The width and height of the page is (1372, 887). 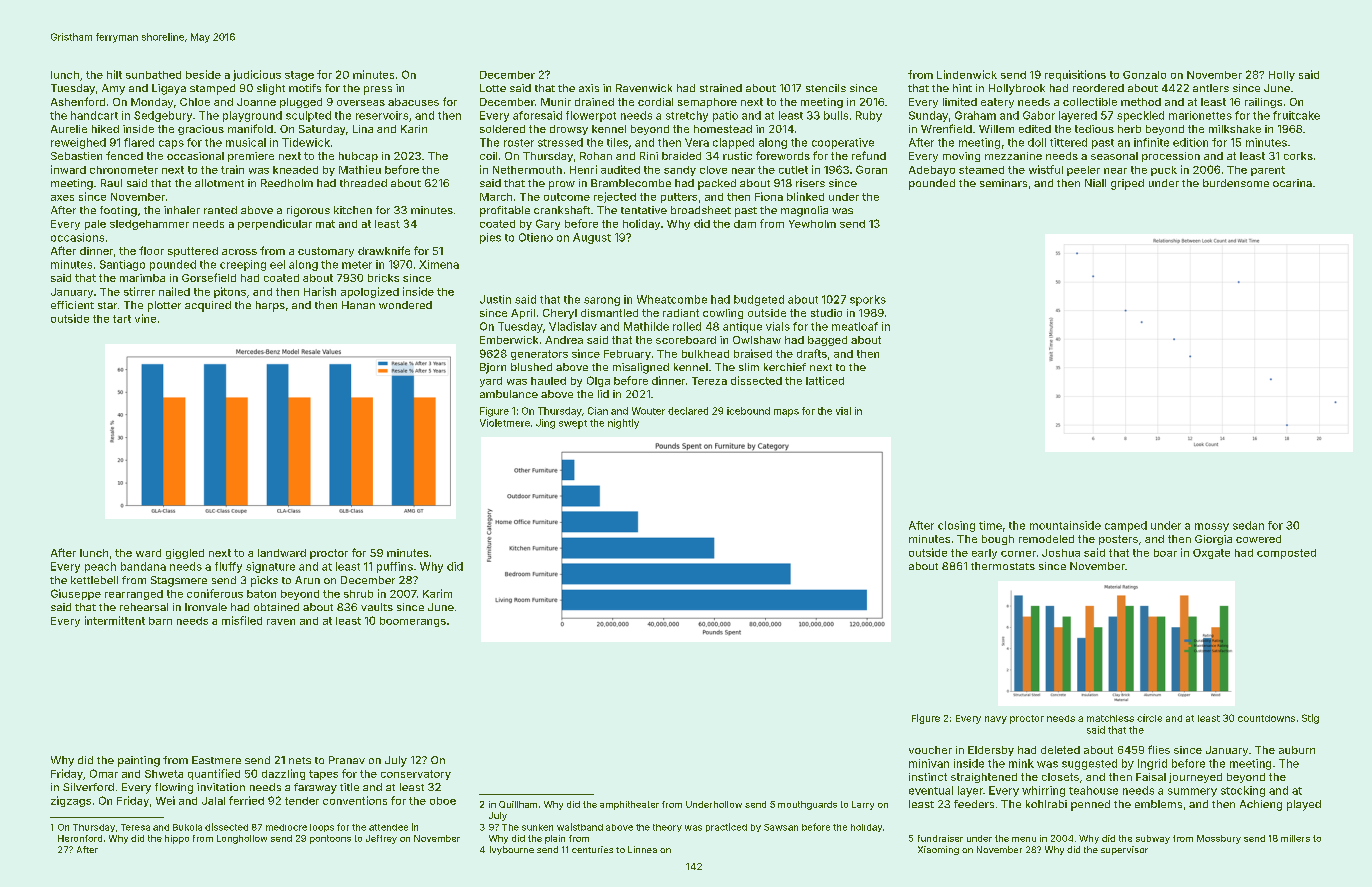 I want to click on pontoons, so click(x=330, y=839).
